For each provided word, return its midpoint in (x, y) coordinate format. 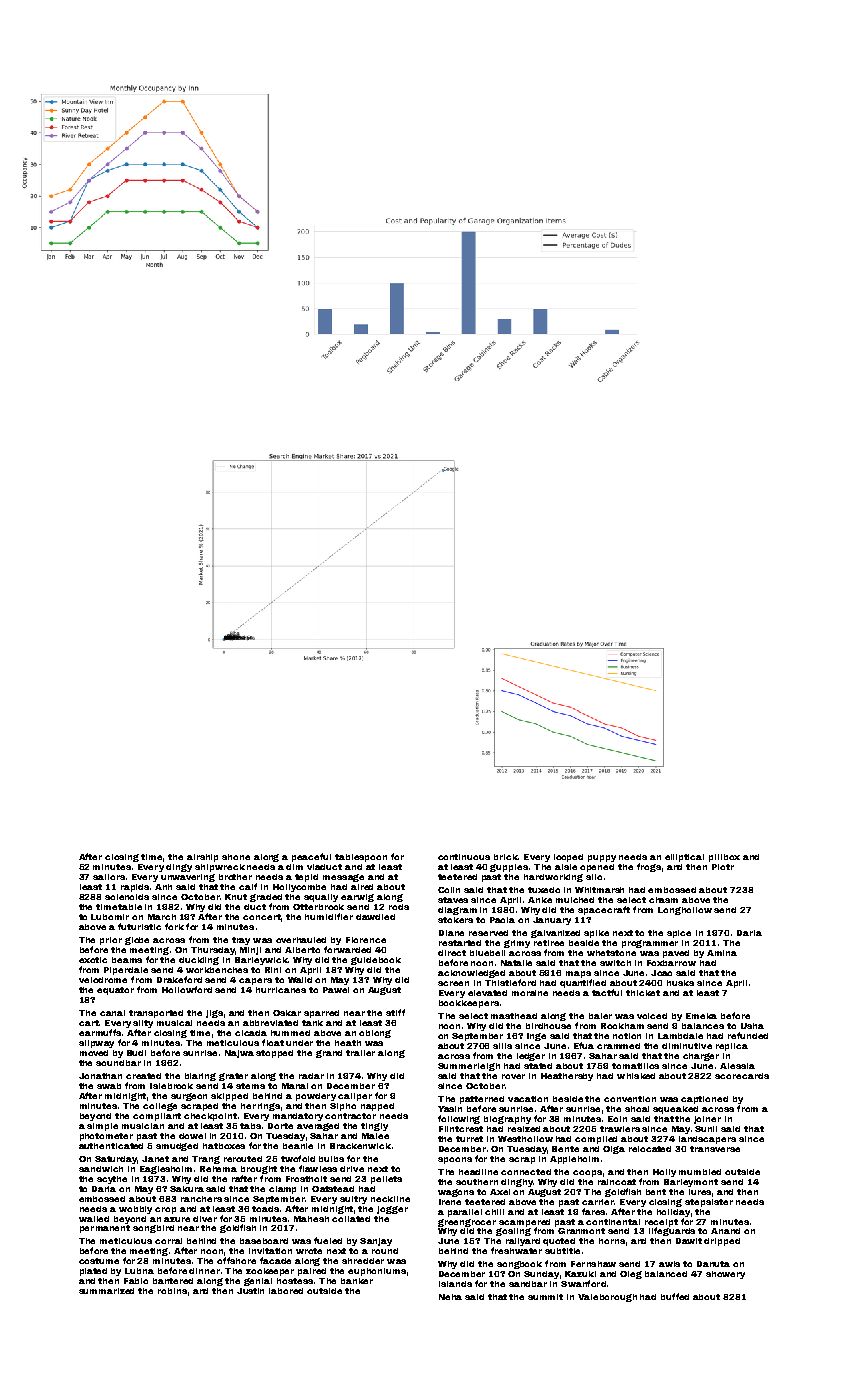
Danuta (713, 1264)
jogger (392, 1210)
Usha (752, 1026)
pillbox (724, 858)
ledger (531, 1057)
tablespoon (361, 858)
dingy (179, 868)
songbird (153, 1229)
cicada (251, 1033)
